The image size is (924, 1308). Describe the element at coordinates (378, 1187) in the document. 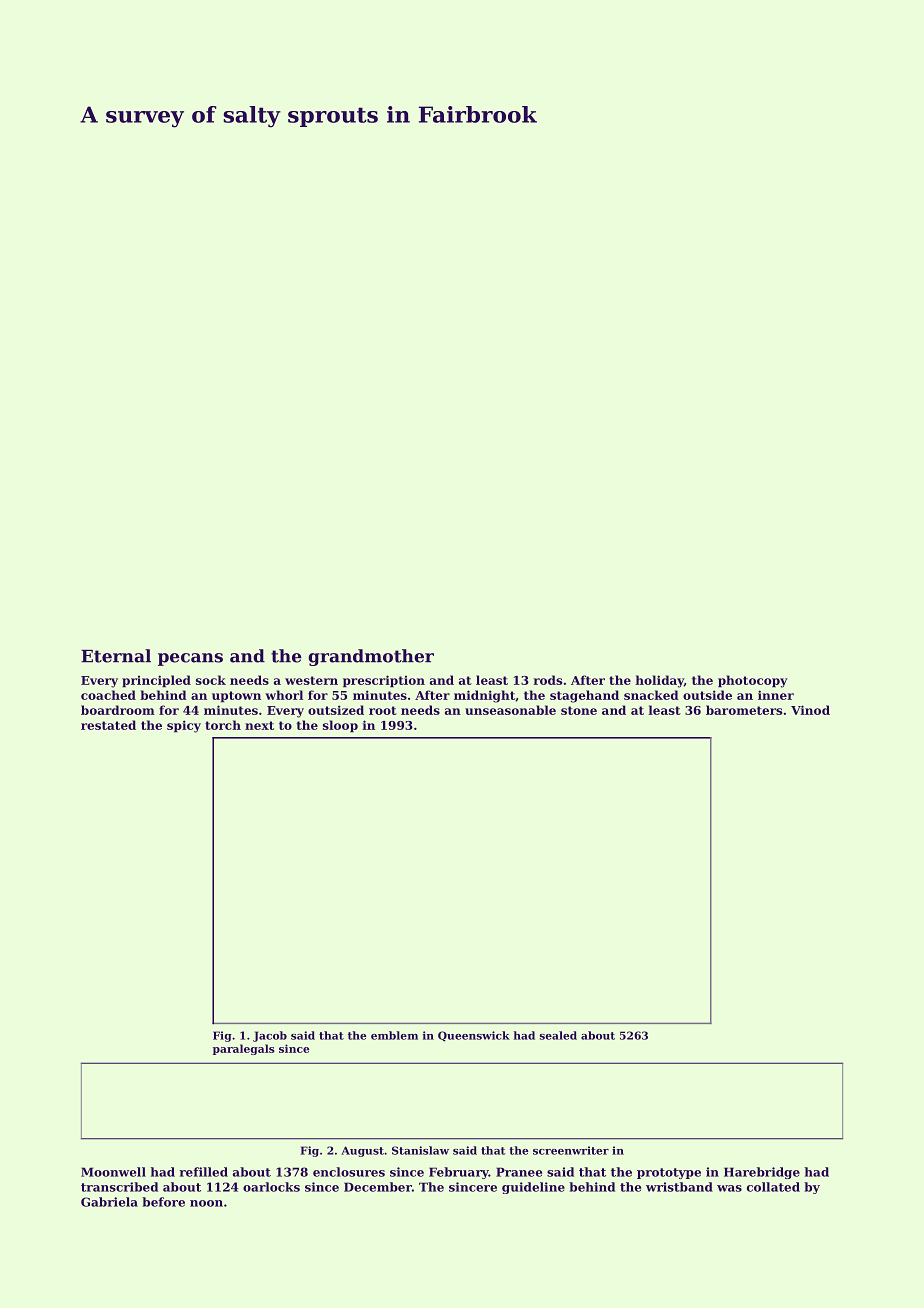

I see `December` at that location.
